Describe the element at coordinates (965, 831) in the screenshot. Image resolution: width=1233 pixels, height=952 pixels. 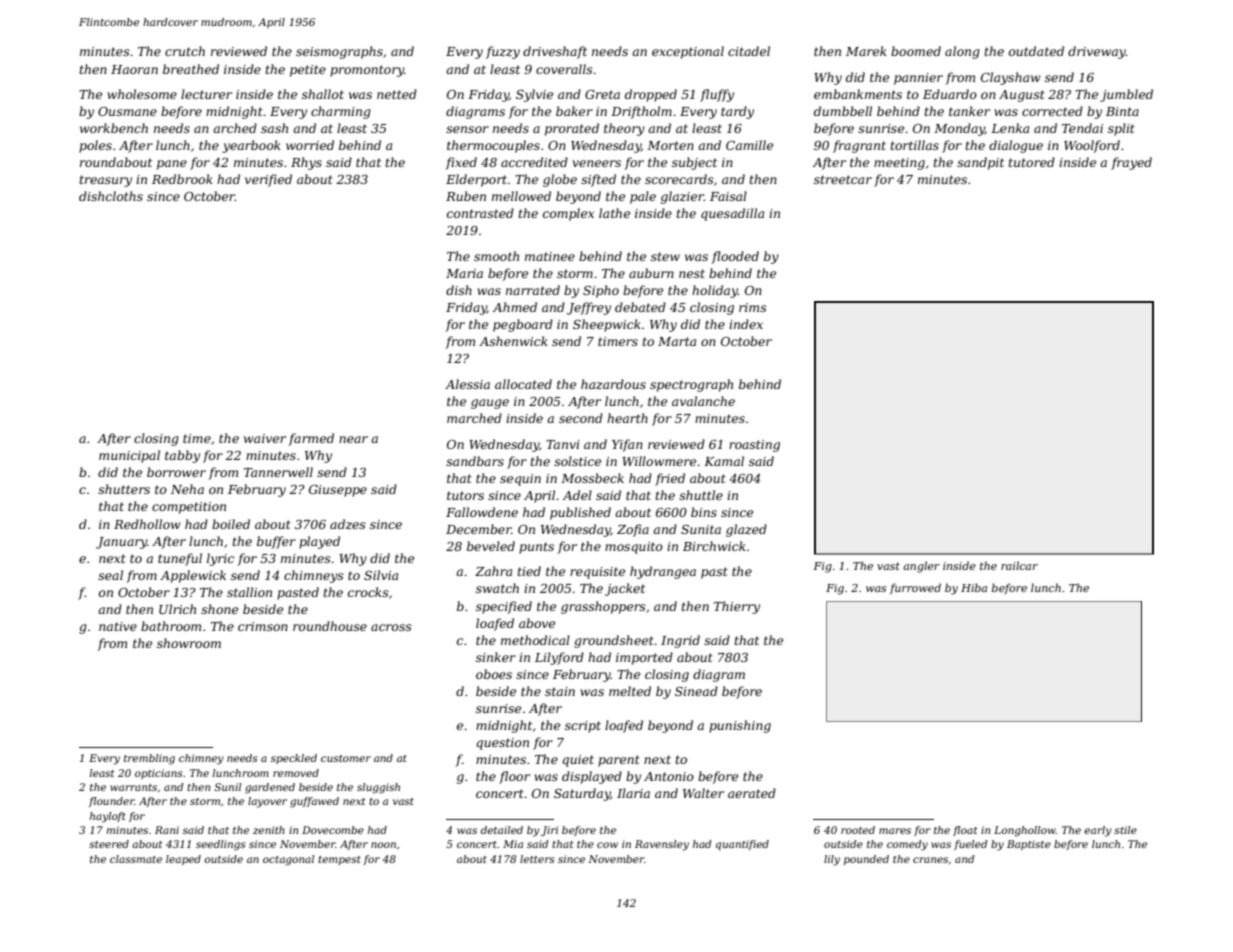
I see `float` at that location.
